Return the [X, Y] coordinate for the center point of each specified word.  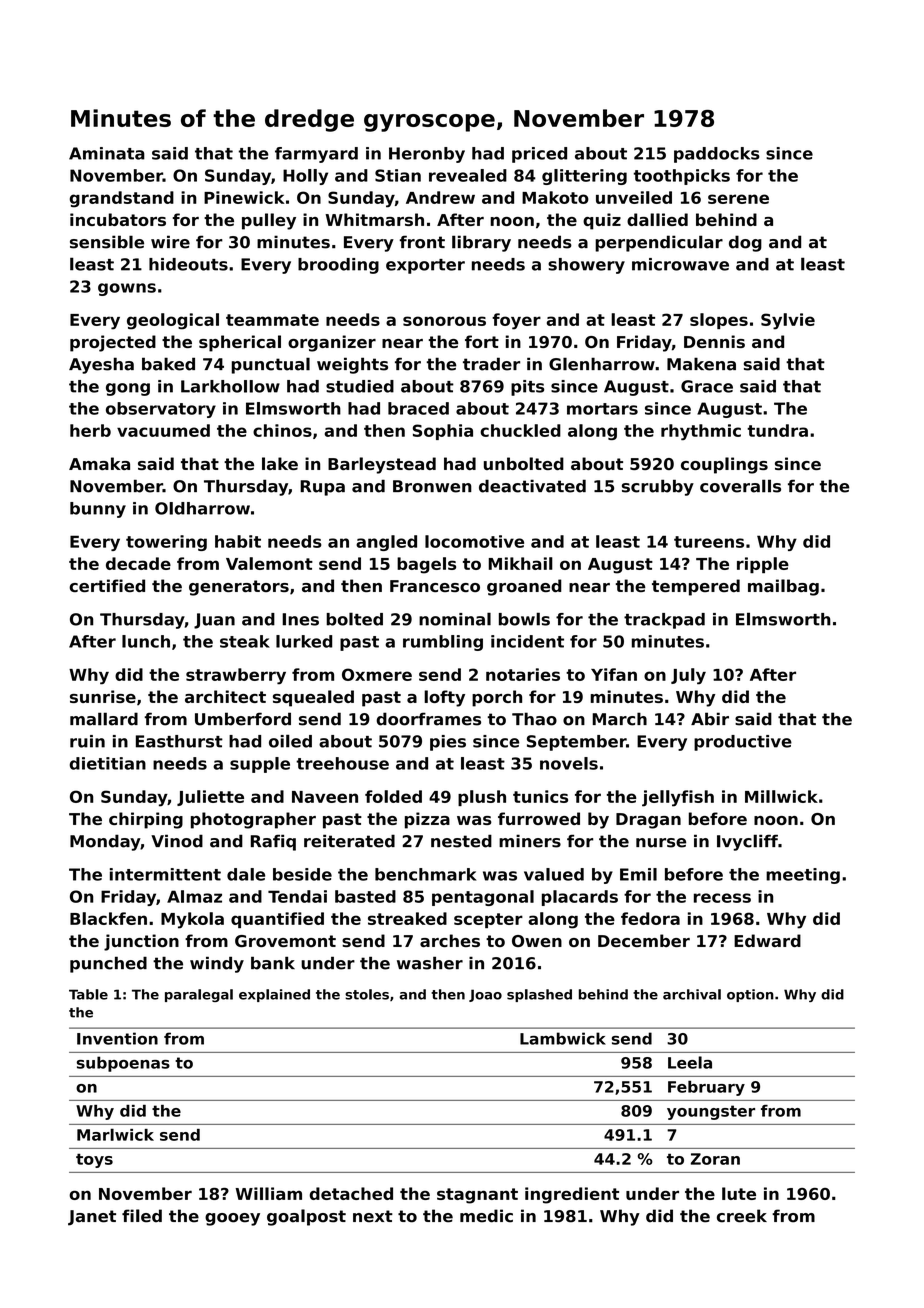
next [373, 1216]
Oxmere [377, 674]
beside [302, 874]
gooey [232, 1219]
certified [107, 585]
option [750, 995]
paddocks [717, 155]
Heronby [427, 155]
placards [580, 898]
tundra [777, 430]
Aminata [107, 153]
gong [128, 389]
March [619, 719]
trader [491, 364]
